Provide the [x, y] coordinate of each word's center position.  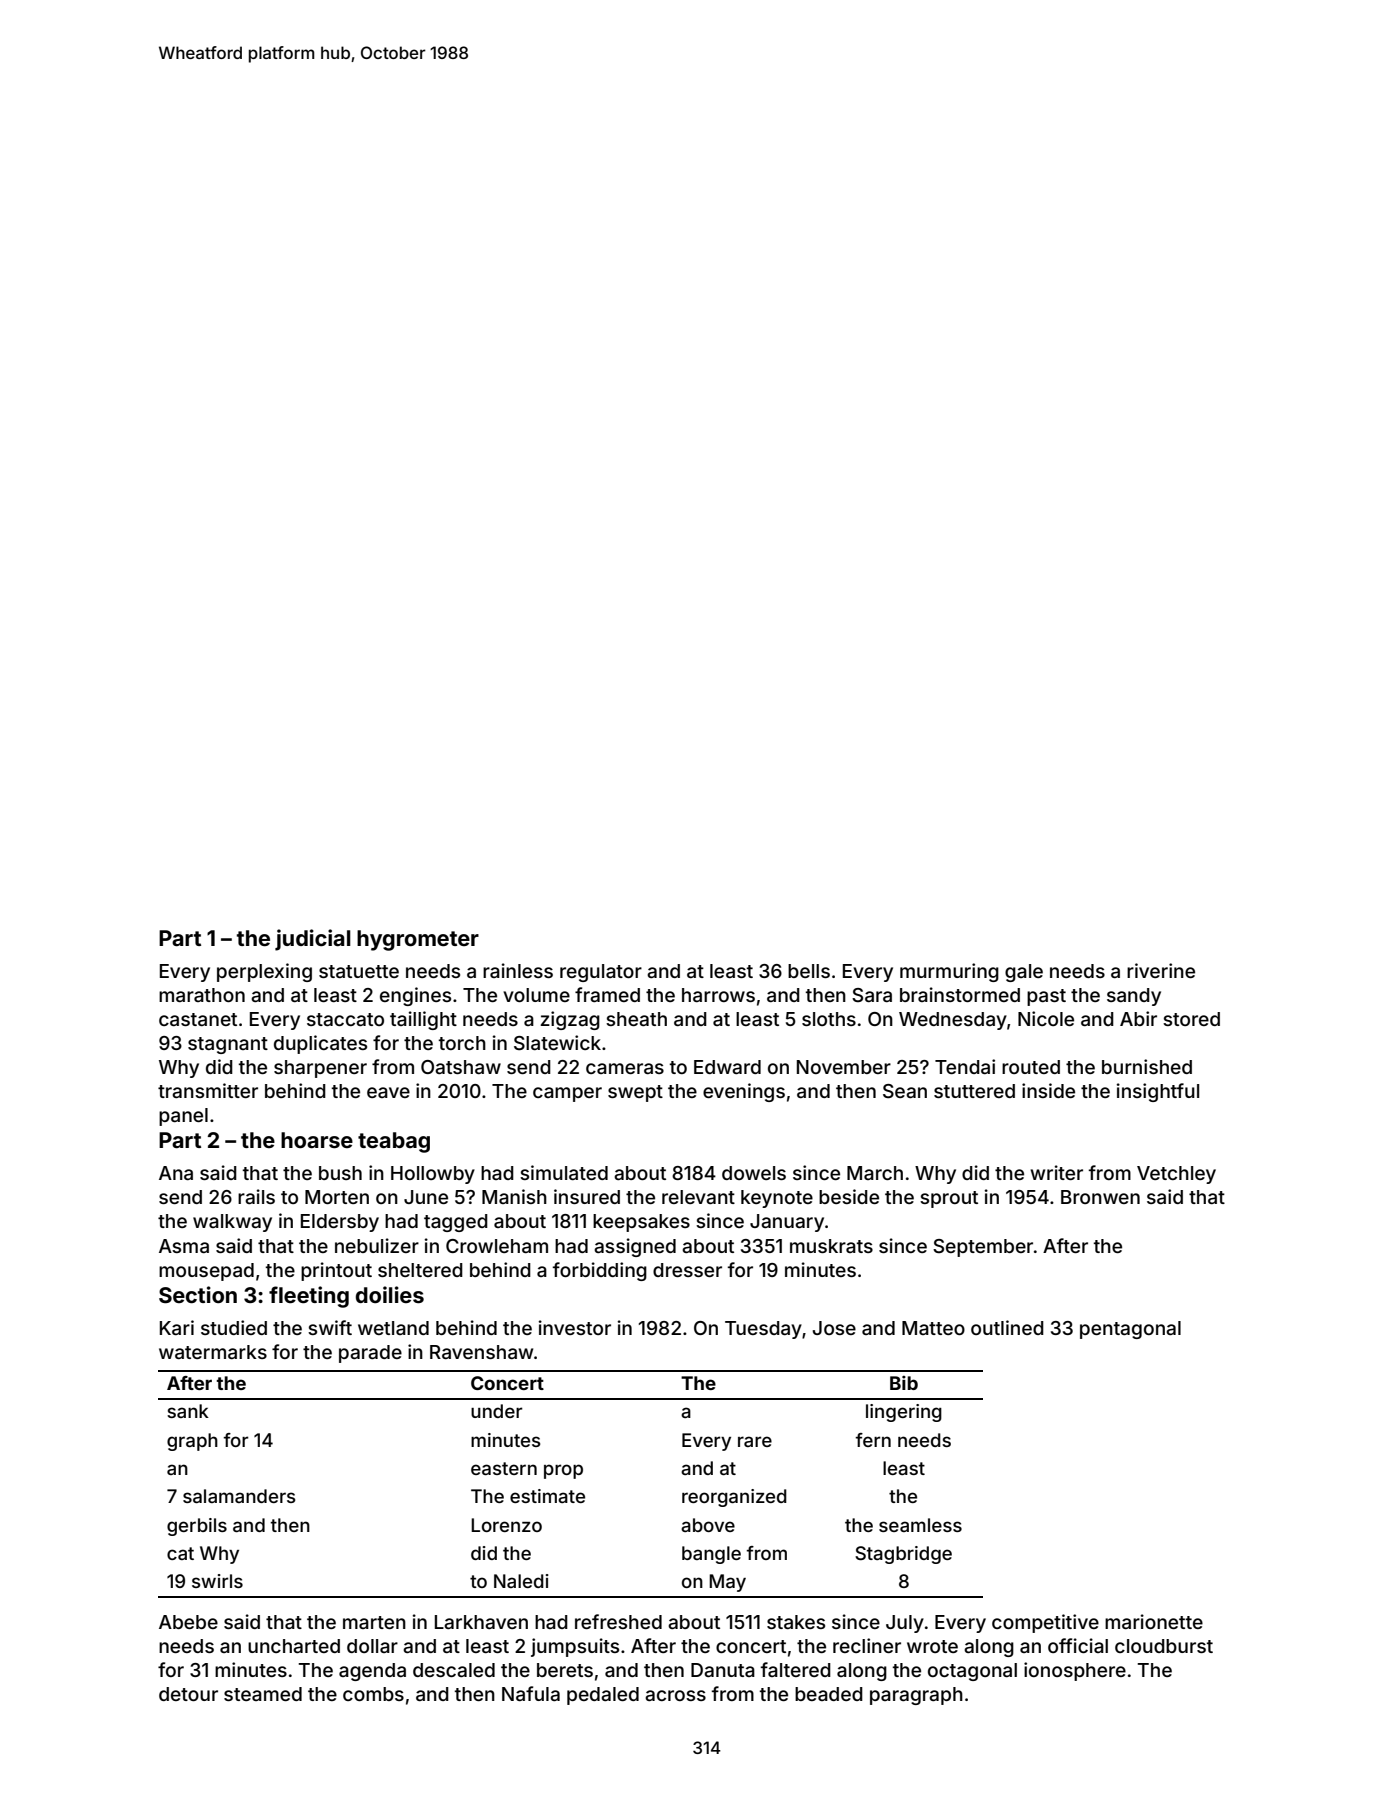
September [983, 1248]
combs [373, 1694]
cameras [625, 1068]
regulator [601, 973]
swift [330, 1327]
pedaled [603, 1696]
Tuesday [763, 1330]
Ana [176, 1173]
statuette [359, 971]
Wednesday [953, 1021]
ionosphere [1075, 1671]
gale [1024, 973]
